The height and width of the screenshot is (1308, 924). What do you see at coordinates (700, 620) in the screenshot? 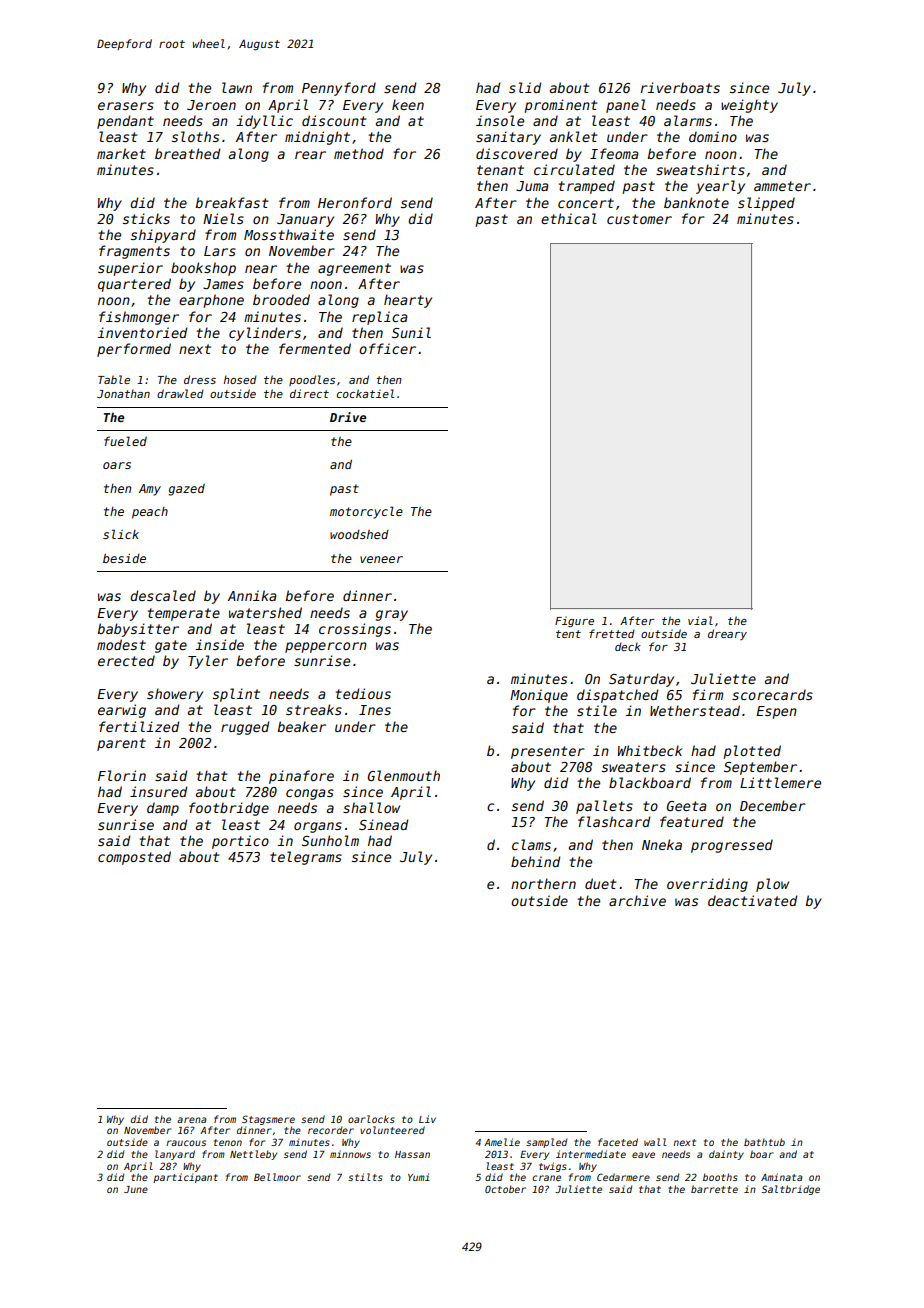
I see `vial` at bounding box center [700, 620].
